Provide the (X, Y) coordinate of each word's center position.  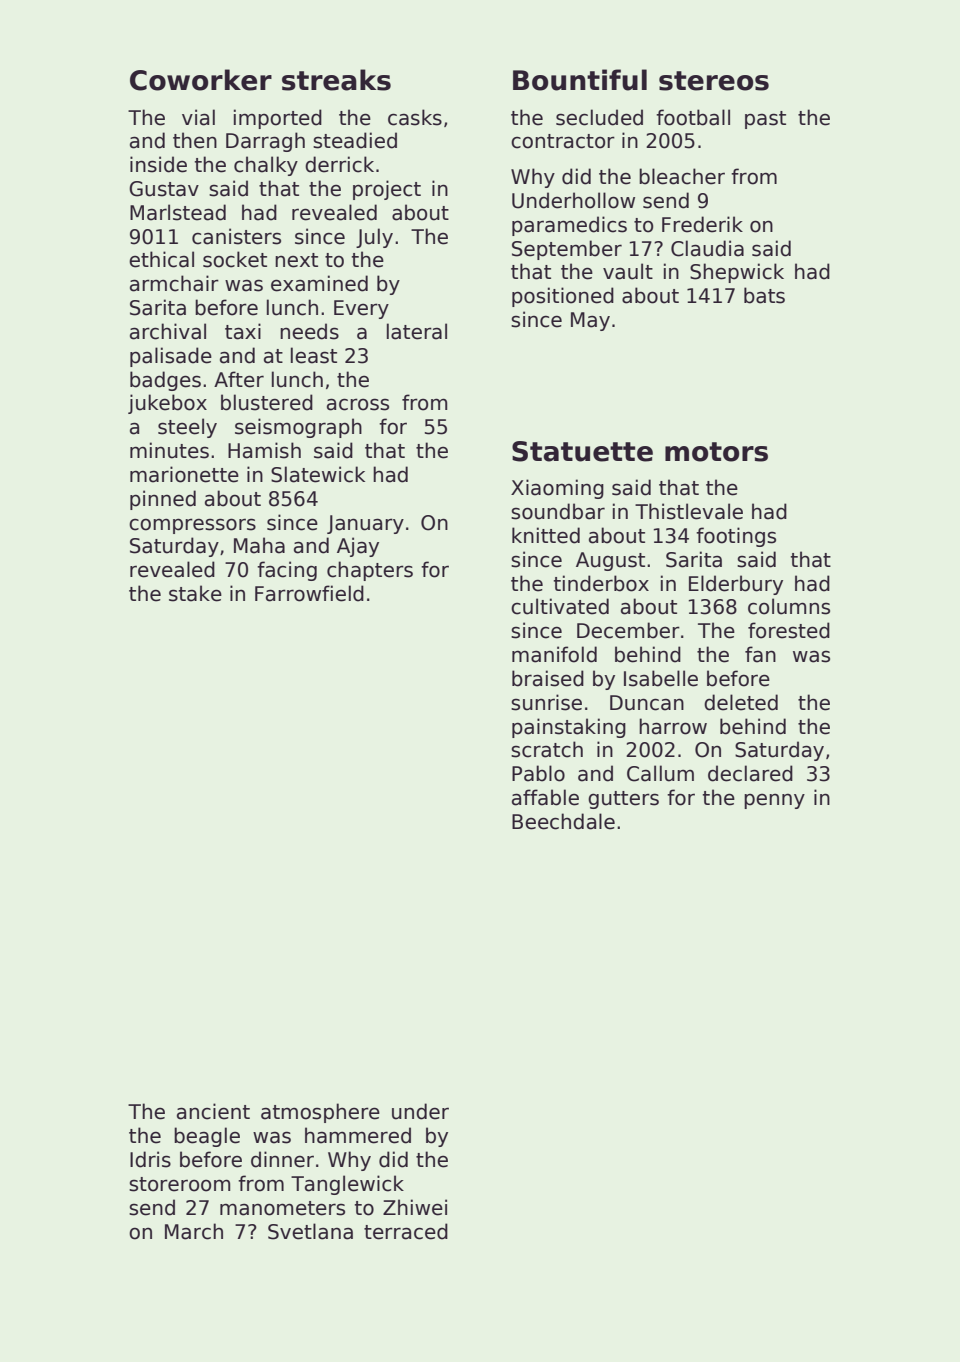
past (765, 120)
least (314, 355)
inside (158, 164)
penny (774, 801)
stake (195, 593)
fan (760, 654)
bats (764, 295)
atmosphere (320, 1113)
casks (415, 117)
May (590, 321)
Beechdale (563, 821)
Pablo (538, 773)
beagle (207, 1137)
